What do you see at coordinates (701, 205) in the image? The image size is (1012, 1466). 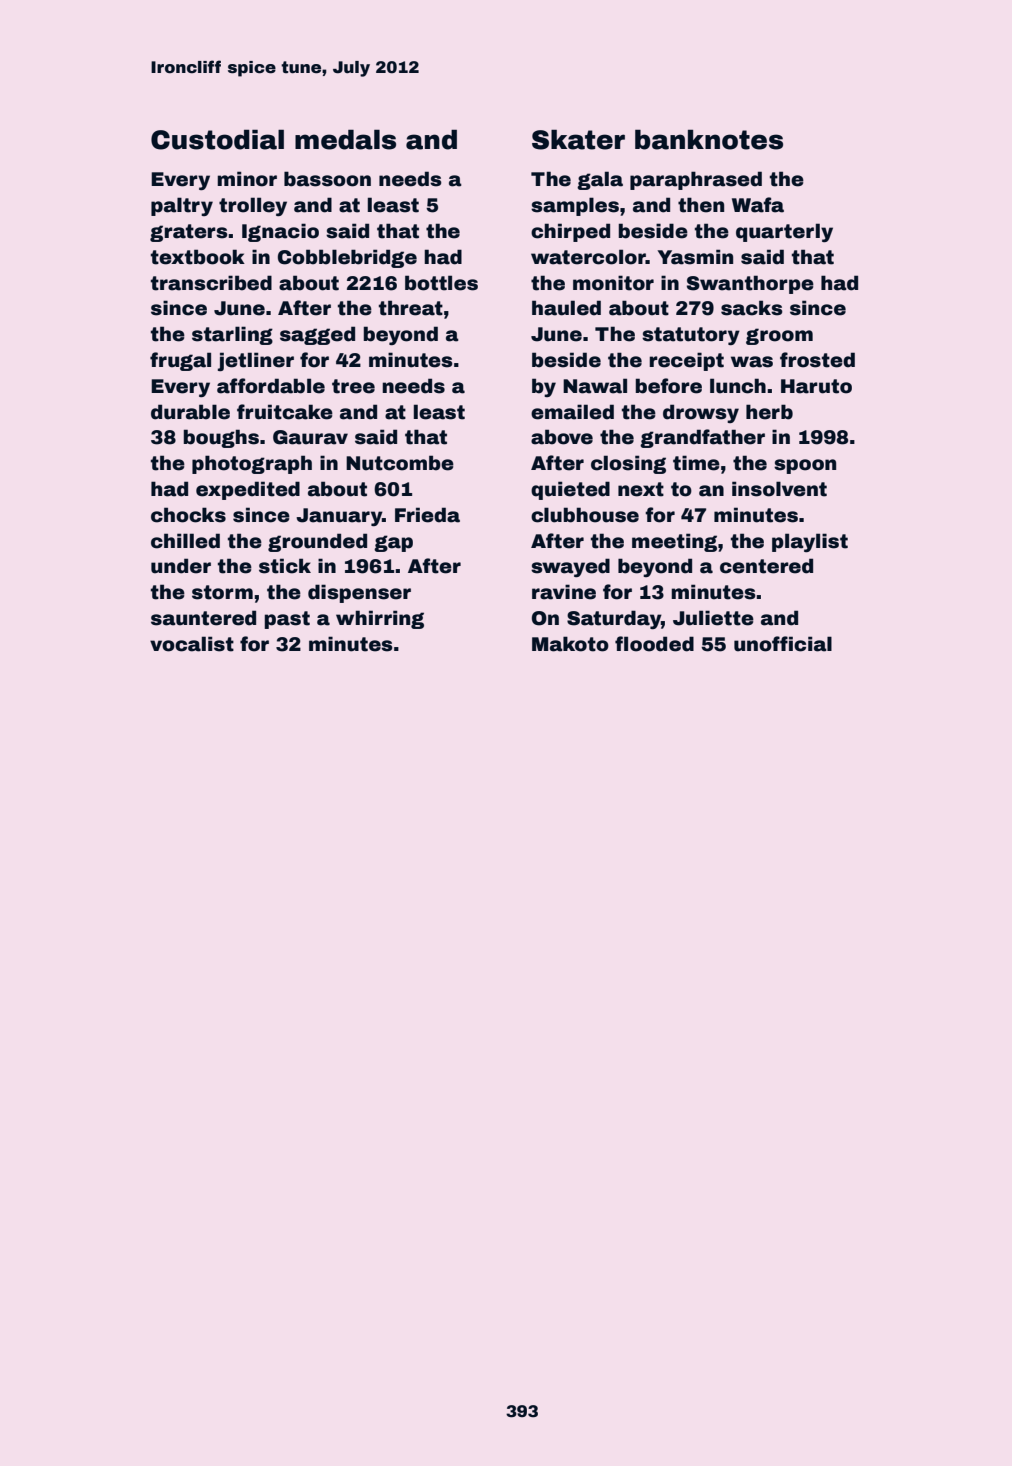 I see `then` at bounding box center [701, 205].
